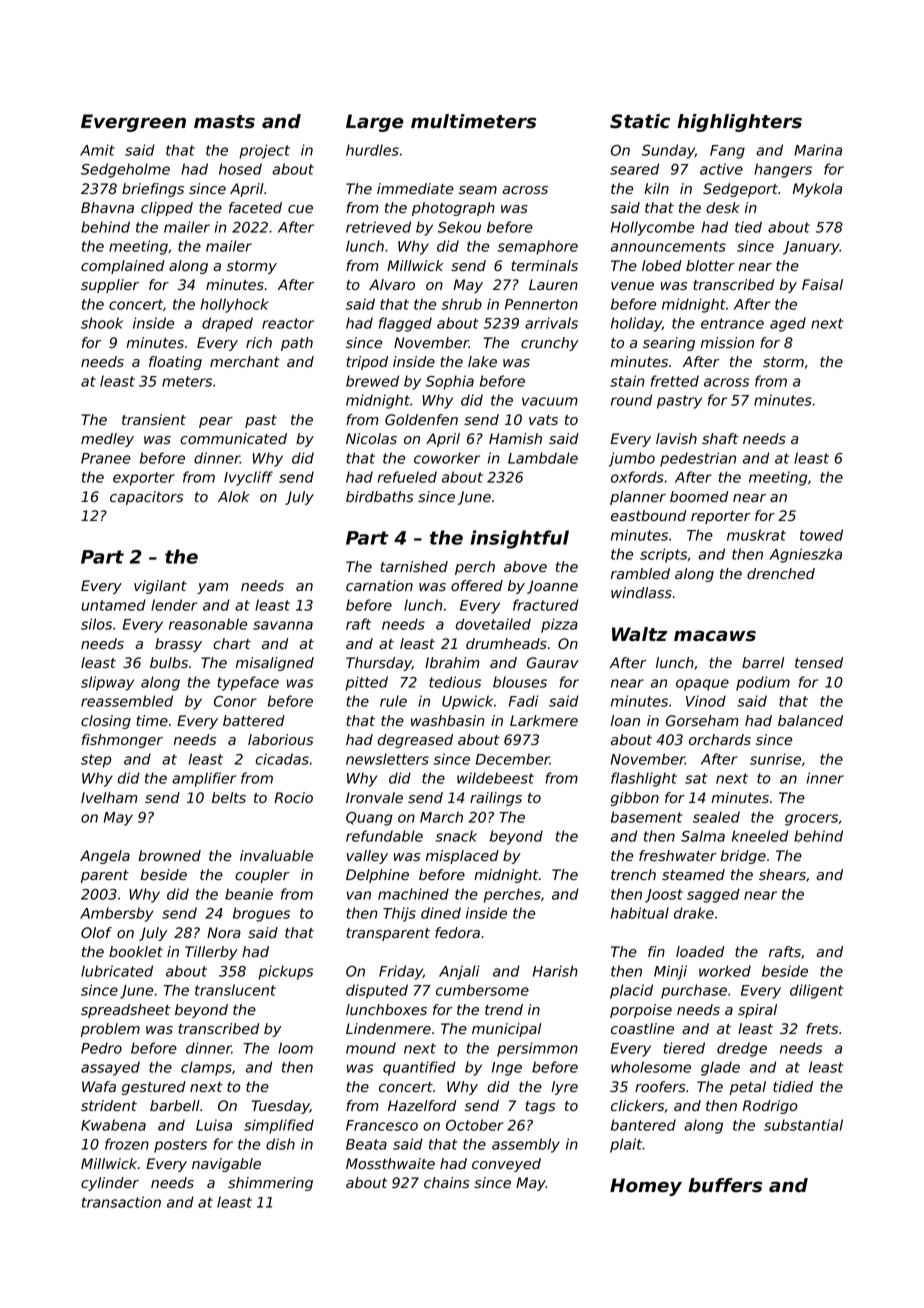 The height and width of the image is (1308, 924). What do you see at coordinates (375, 123) in the image?
I see `Large` at bounding box center [375, 123].
